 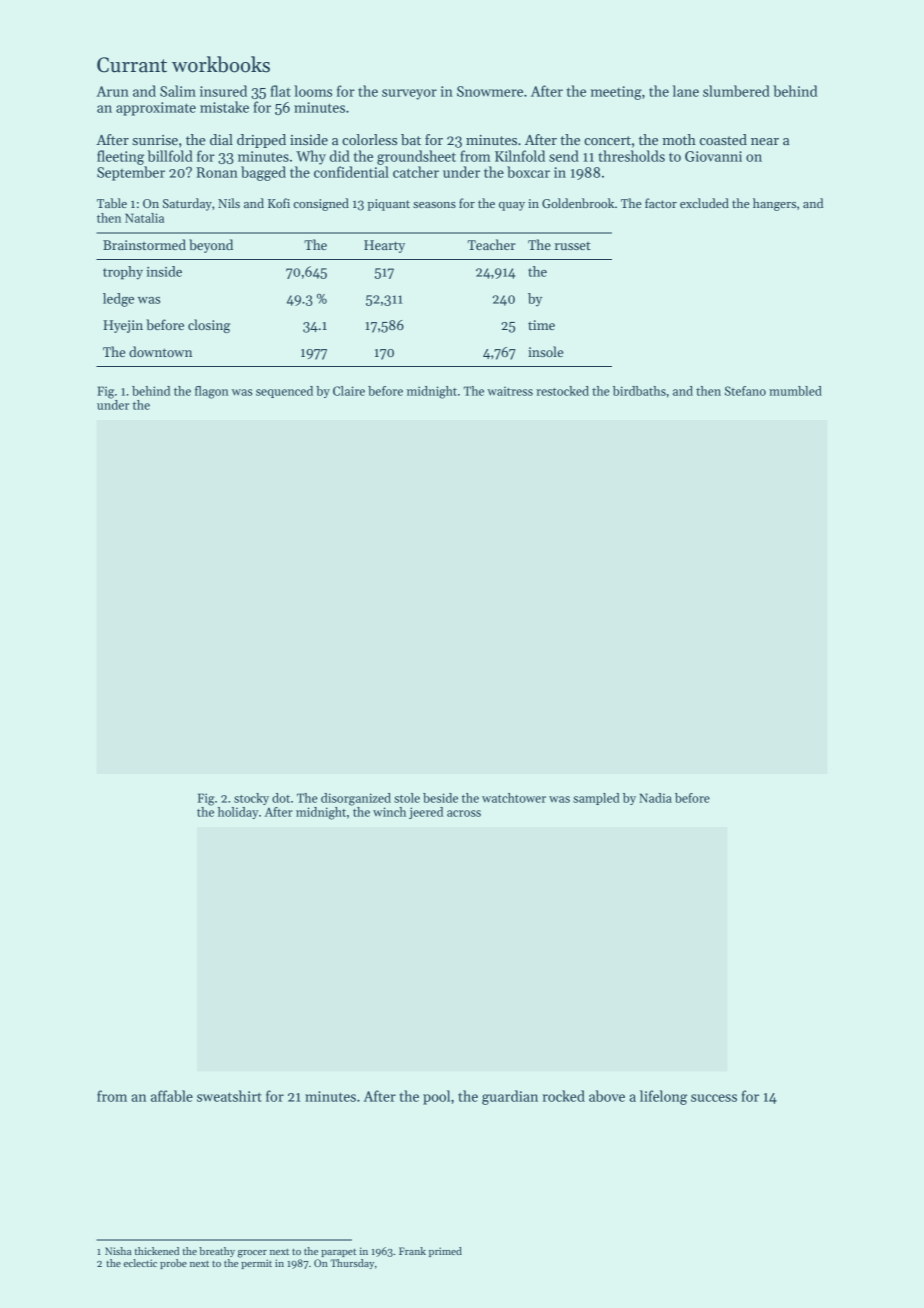 I want to click on holiday, so click(x=238, y=813).
